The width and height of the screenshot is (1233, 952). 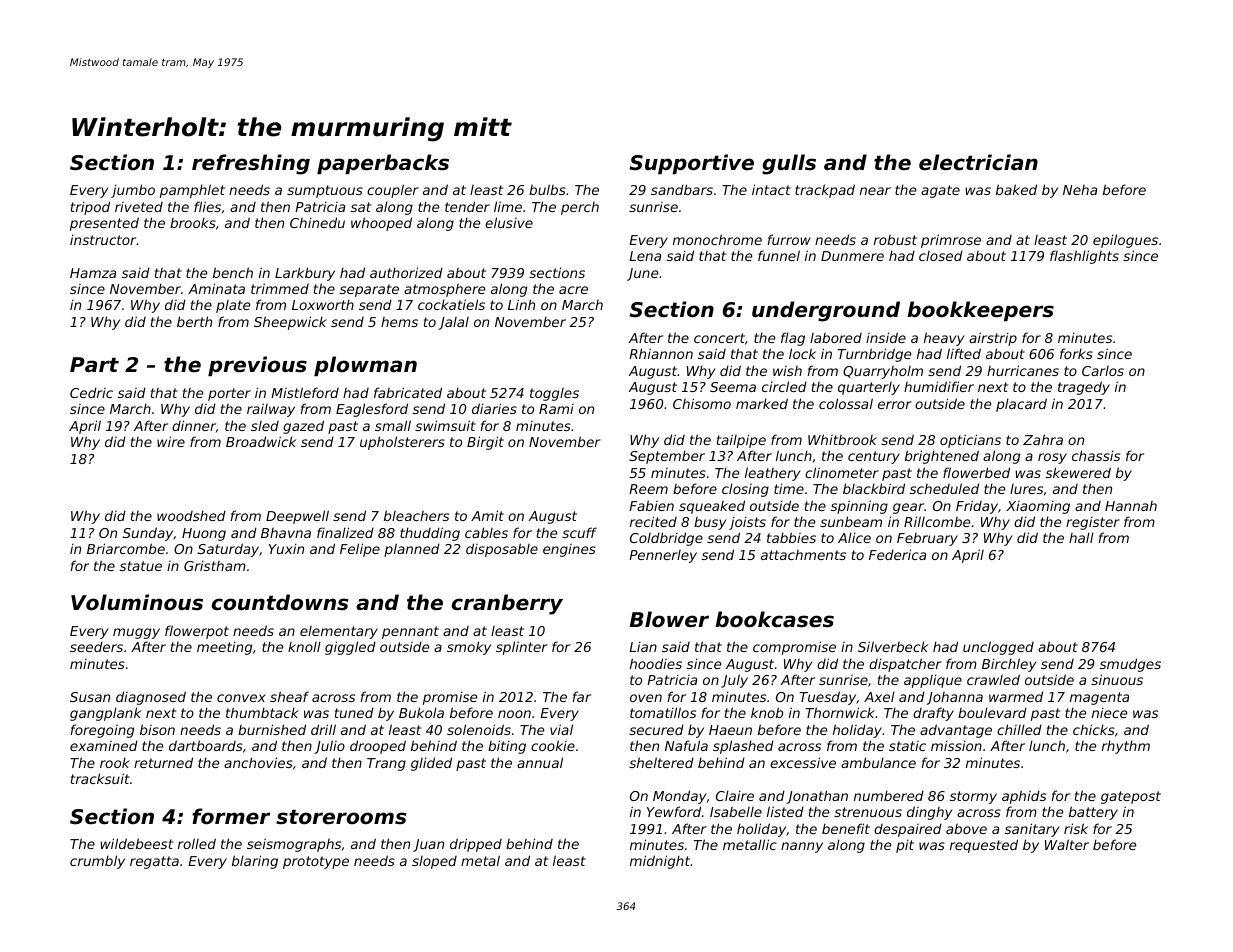 What do you see at coordinates (893, 646) in the screenshot?
I see `Silverbeck` at bounding box center [893, 646].
